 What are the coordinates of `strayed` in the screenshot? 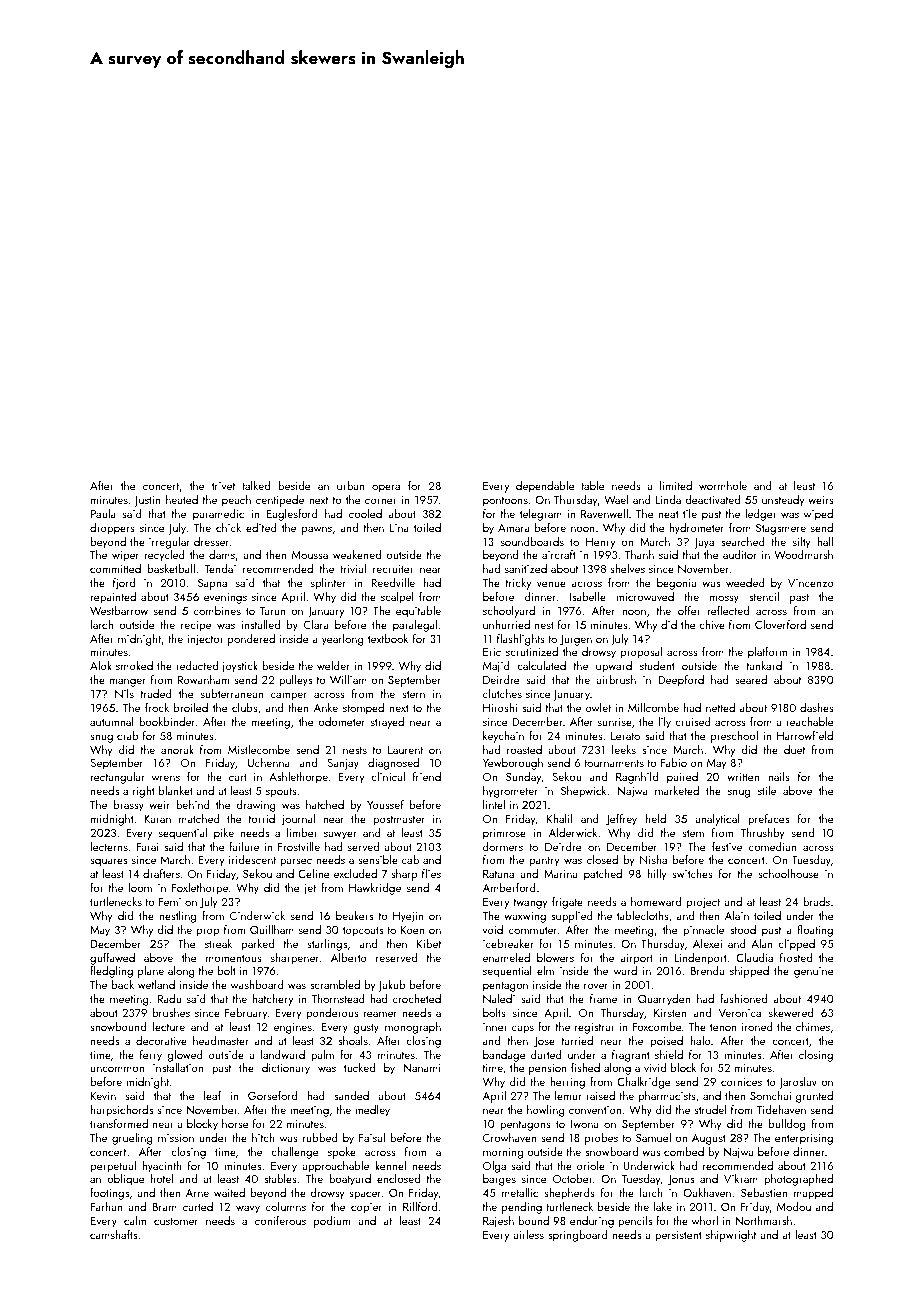 It's located at (387, 723).
